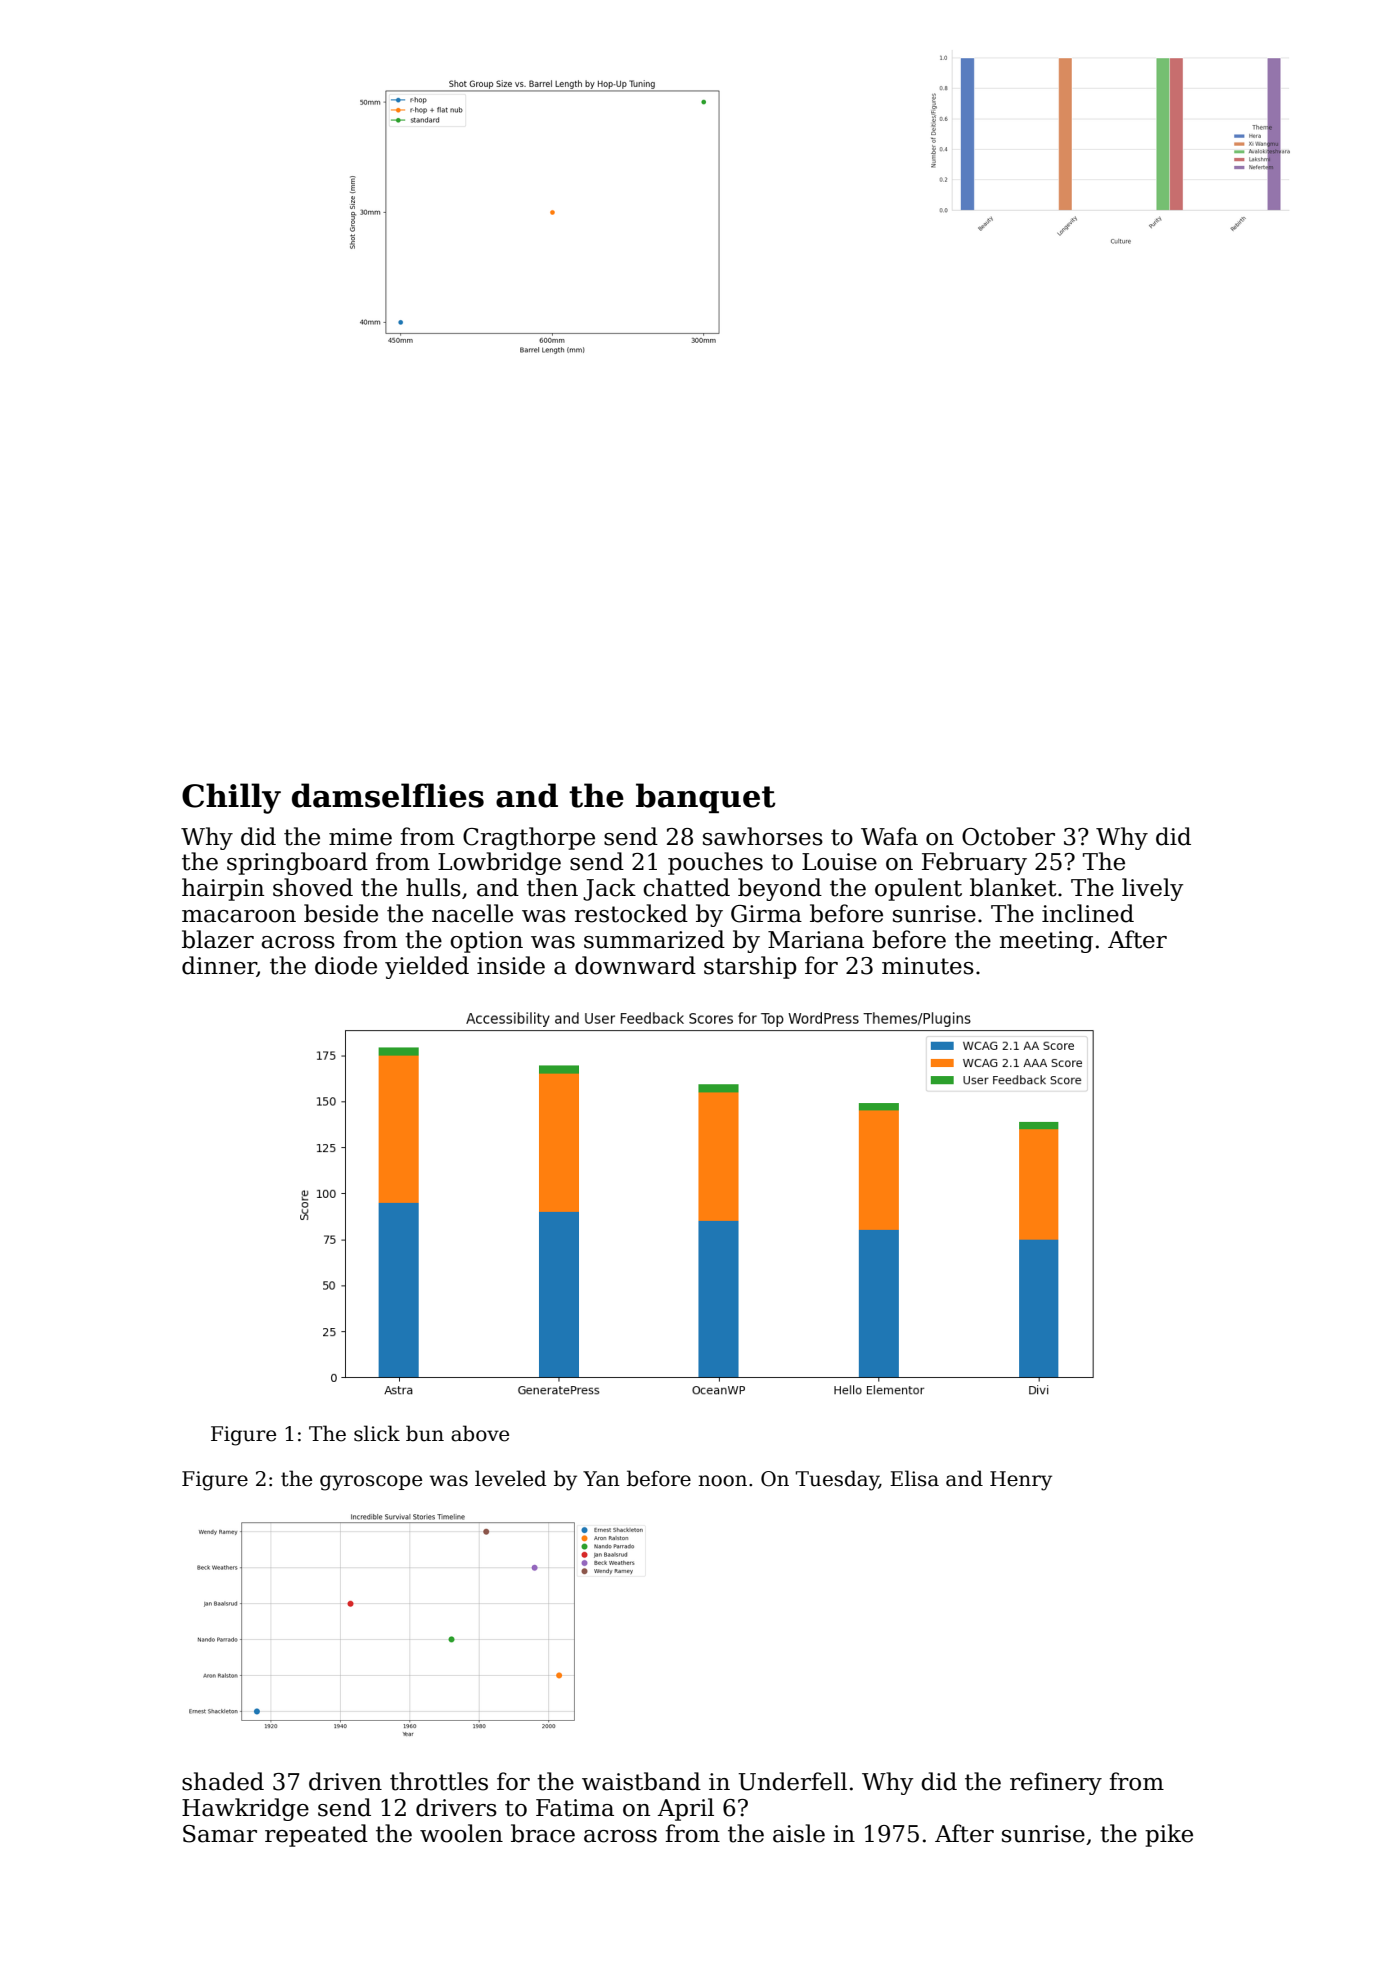  What do you see at coordinates (231, 798) in the screenshot?
I see `Chilly` at bounding box center [231, 798].
